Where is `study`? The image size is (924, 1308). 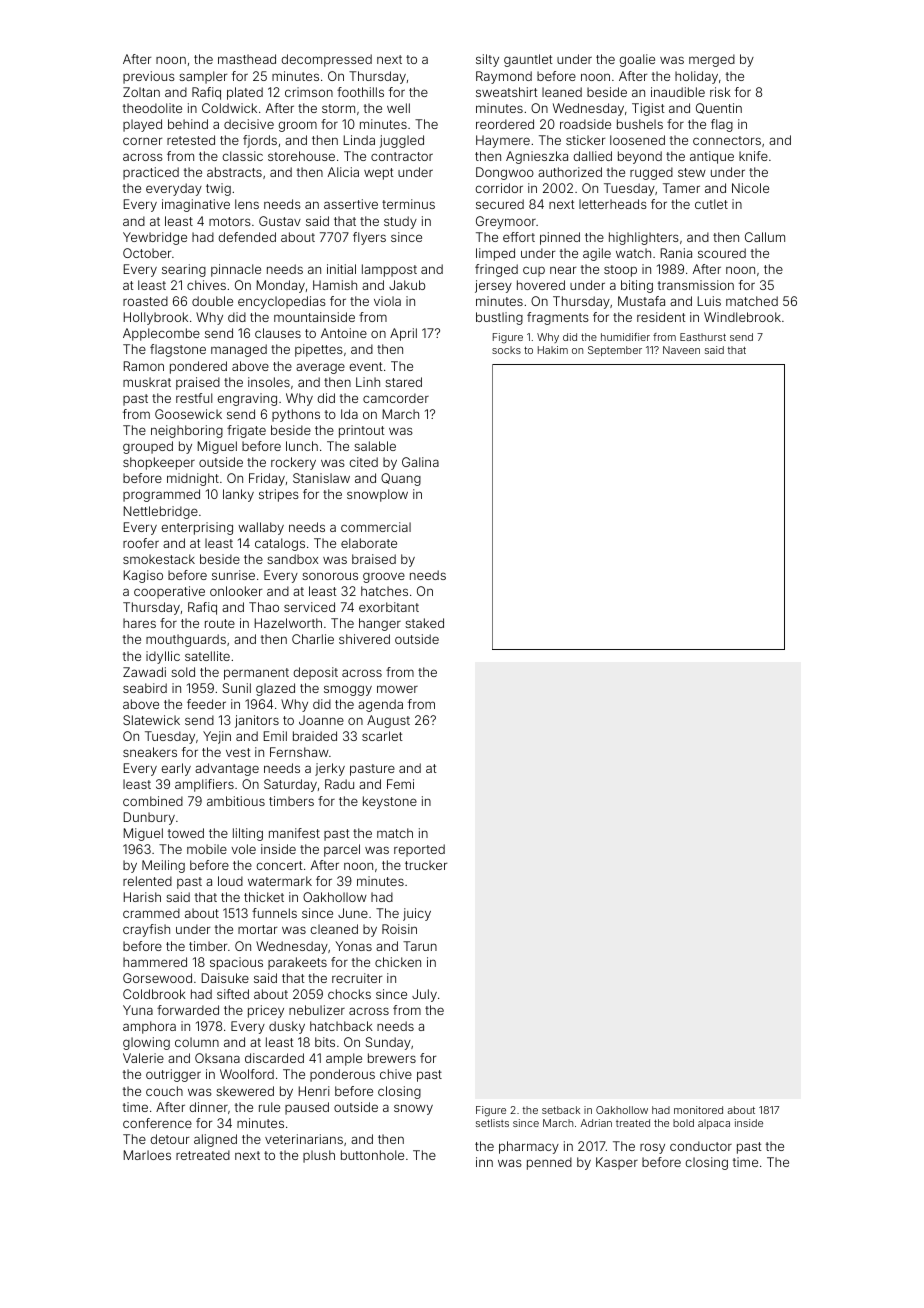 study is located at coordinates (400, 222).
